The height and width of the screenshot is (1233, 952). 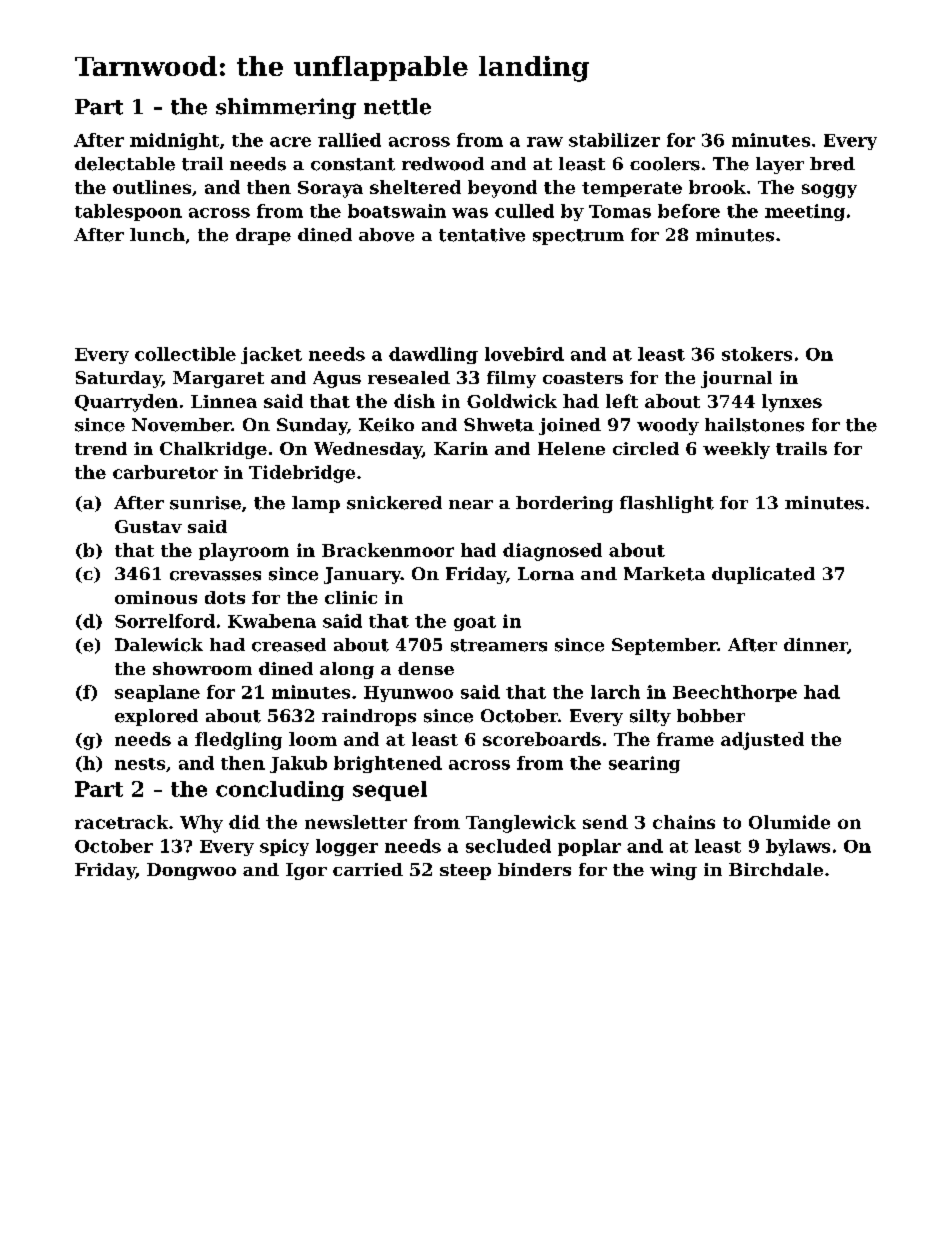 What do you see at coordinates (829, 191) in the screenshot?
I see `soggy` at bounding box center [829, 191].
